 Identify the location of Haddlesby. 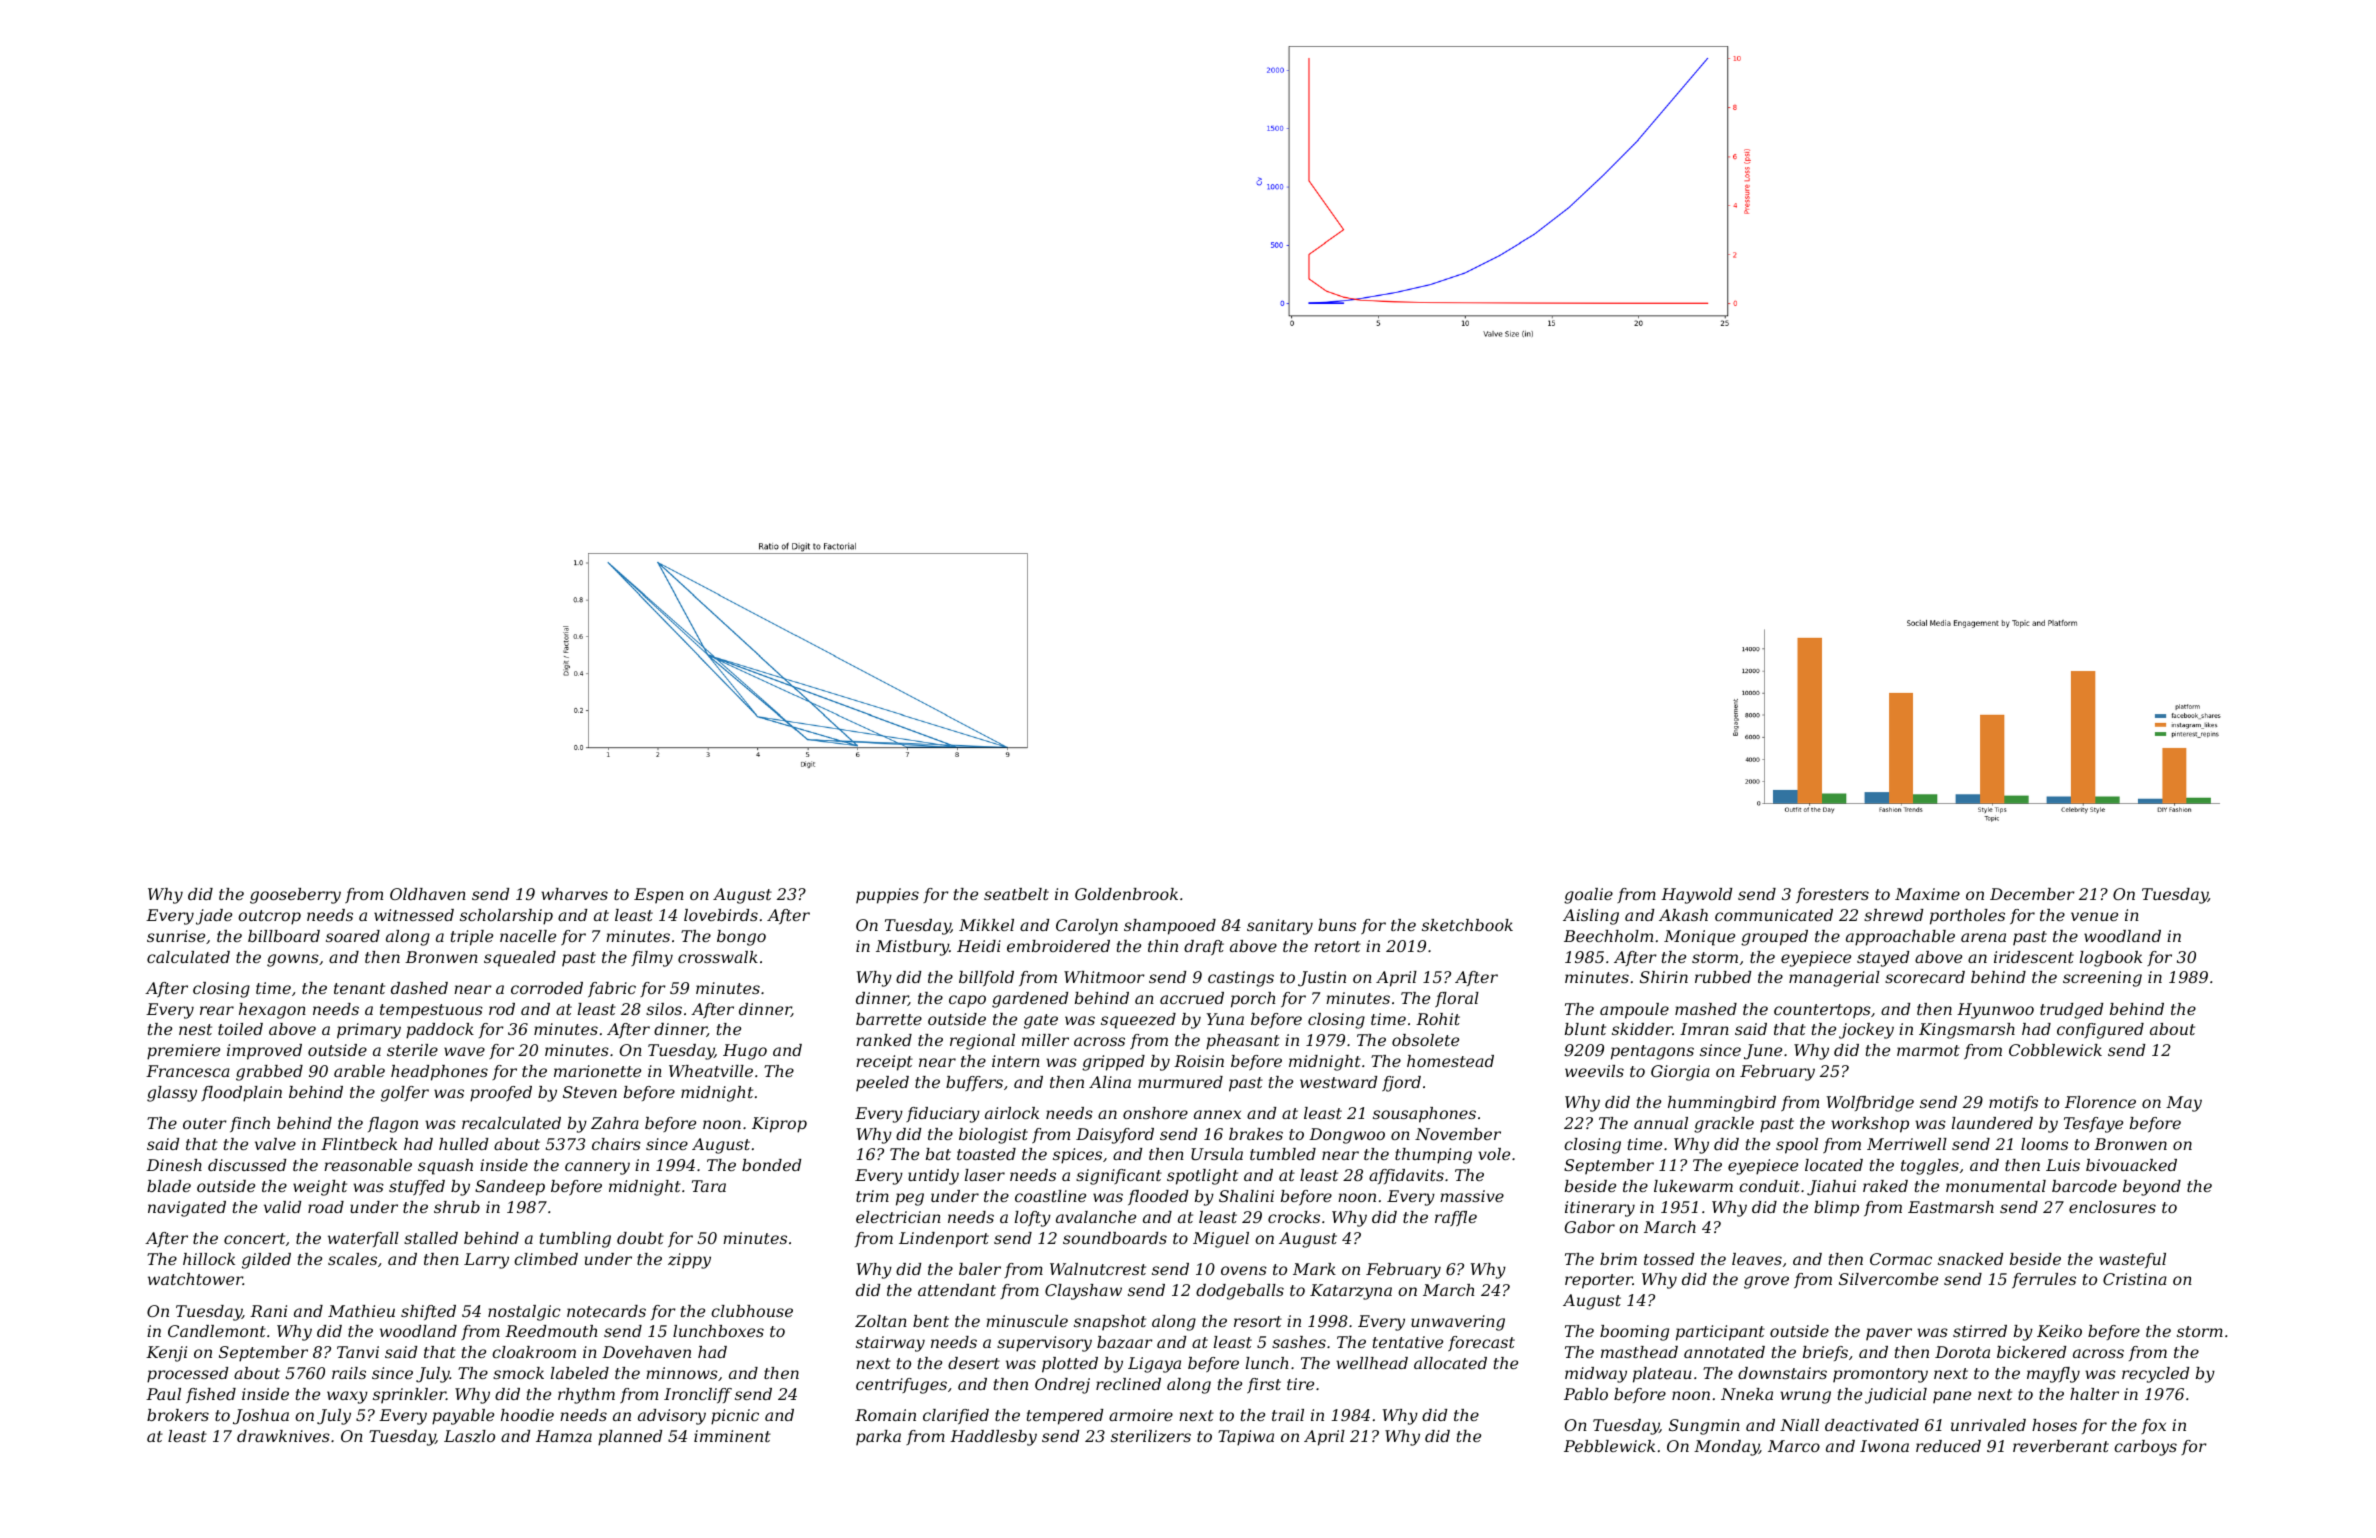
(993, 1438).
